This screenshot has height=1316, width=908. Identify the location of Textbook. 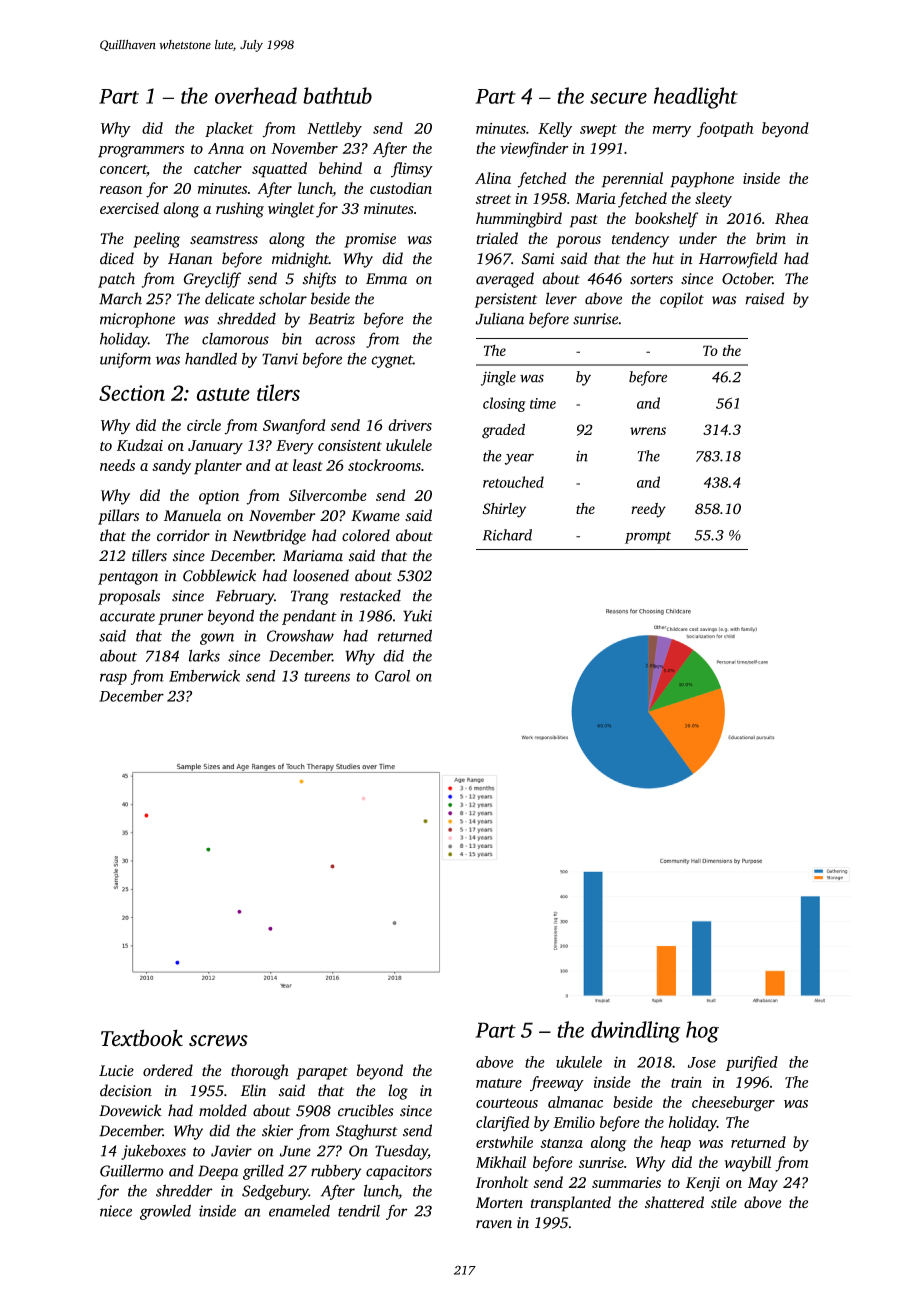
(142, 1038).
